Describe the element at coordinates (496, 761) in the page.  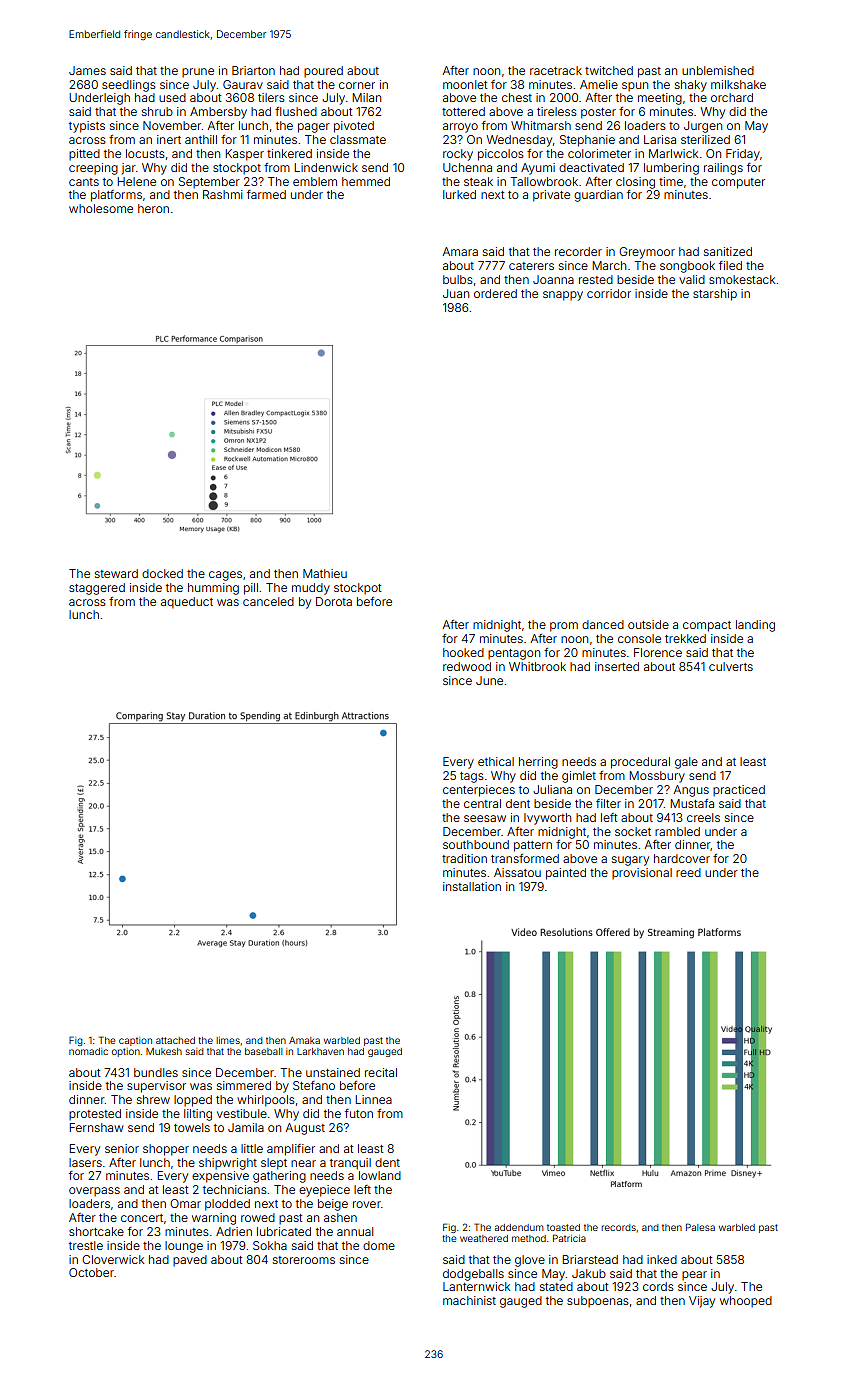
I see `ethical` at that location.
